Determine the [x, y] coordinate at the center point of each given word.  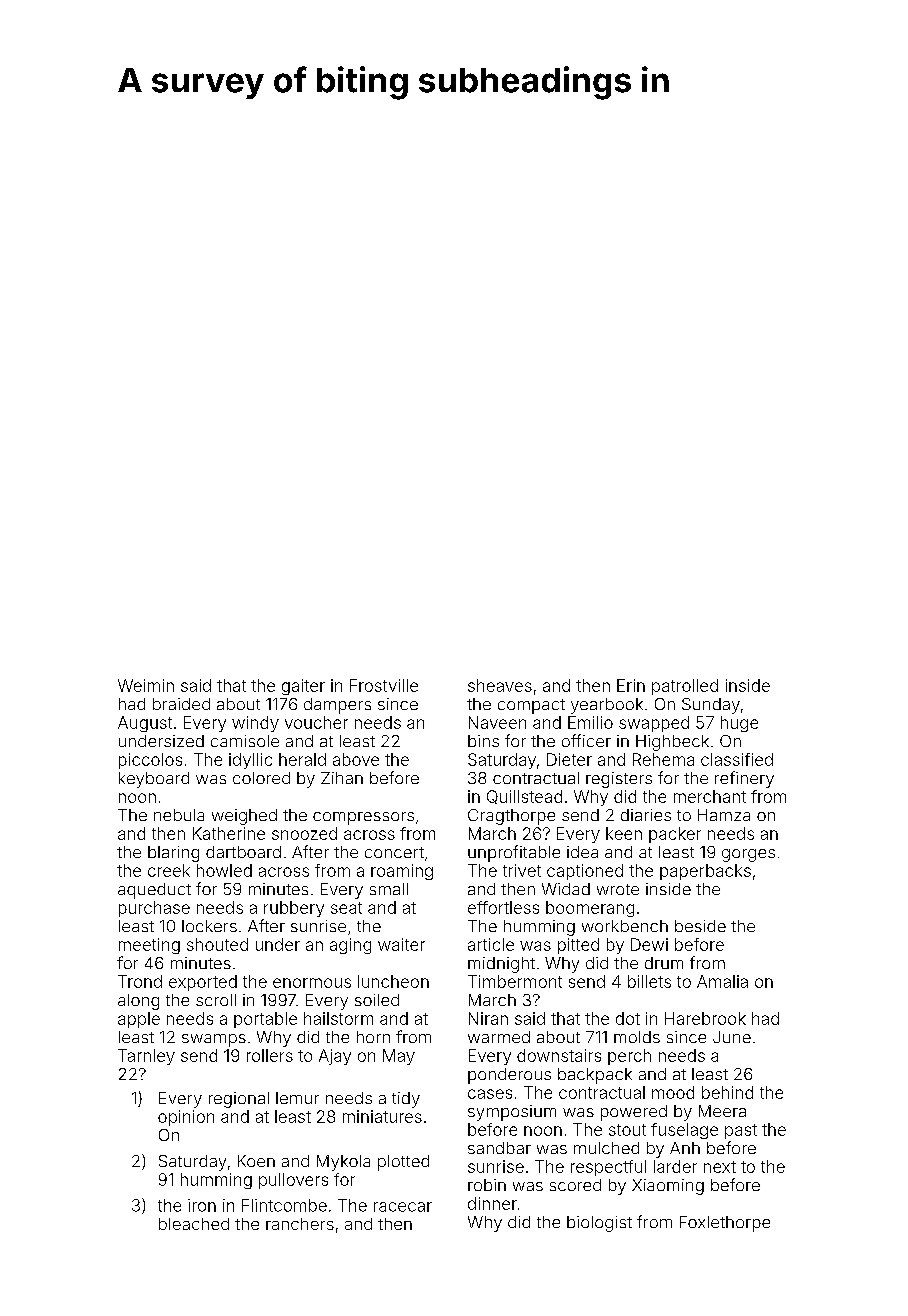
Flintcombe [284, 1205]
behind [727, 1092]
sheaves [500, 685]
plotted [403, 1163]
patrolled [685, 687]
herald [302, 759]
